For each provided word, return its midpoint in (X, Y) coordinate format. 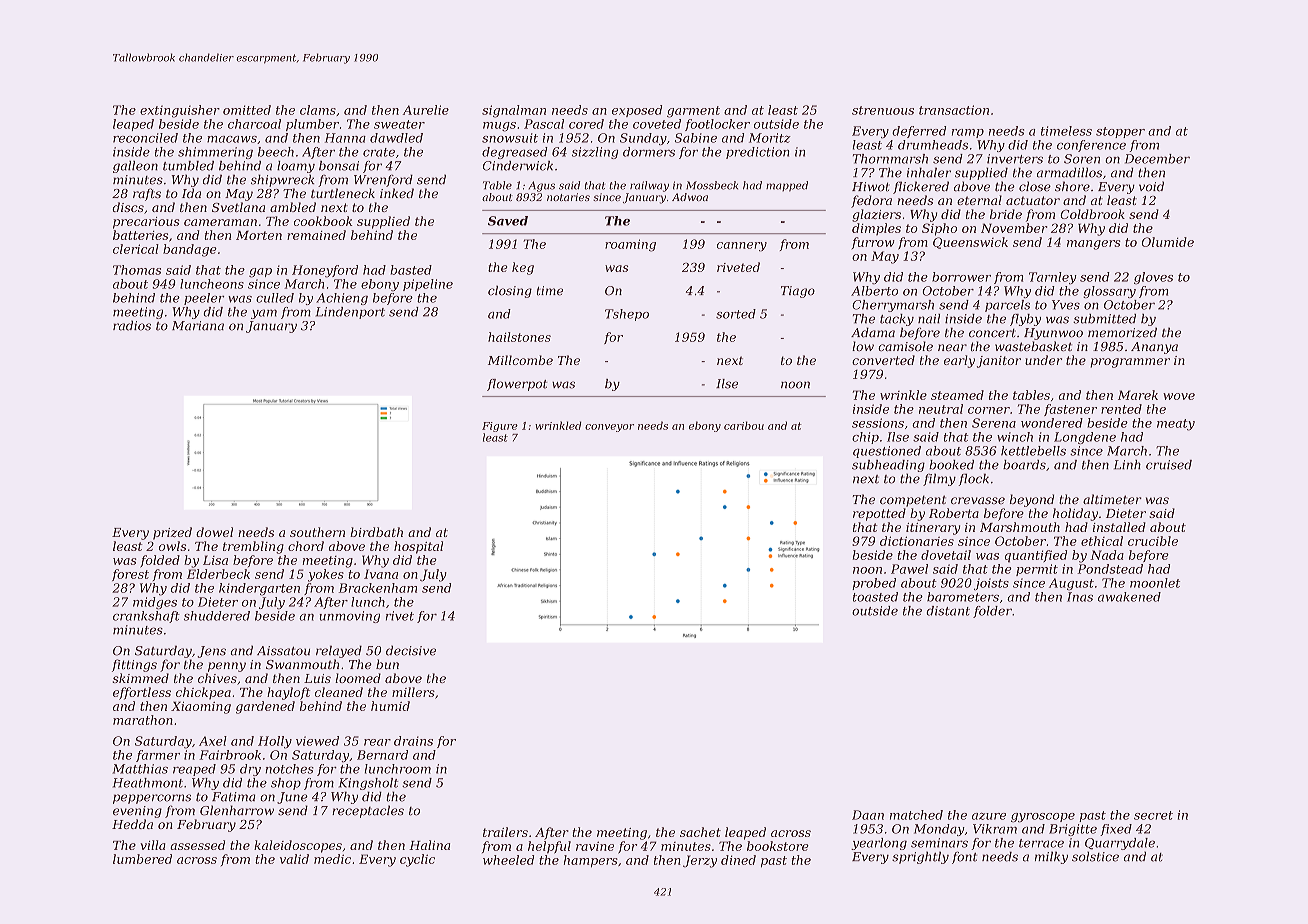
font (964, 858)
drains (413, 741)
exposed (637, 111)
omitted (247, 110)
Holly (275, 742)
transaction (954, 110)
